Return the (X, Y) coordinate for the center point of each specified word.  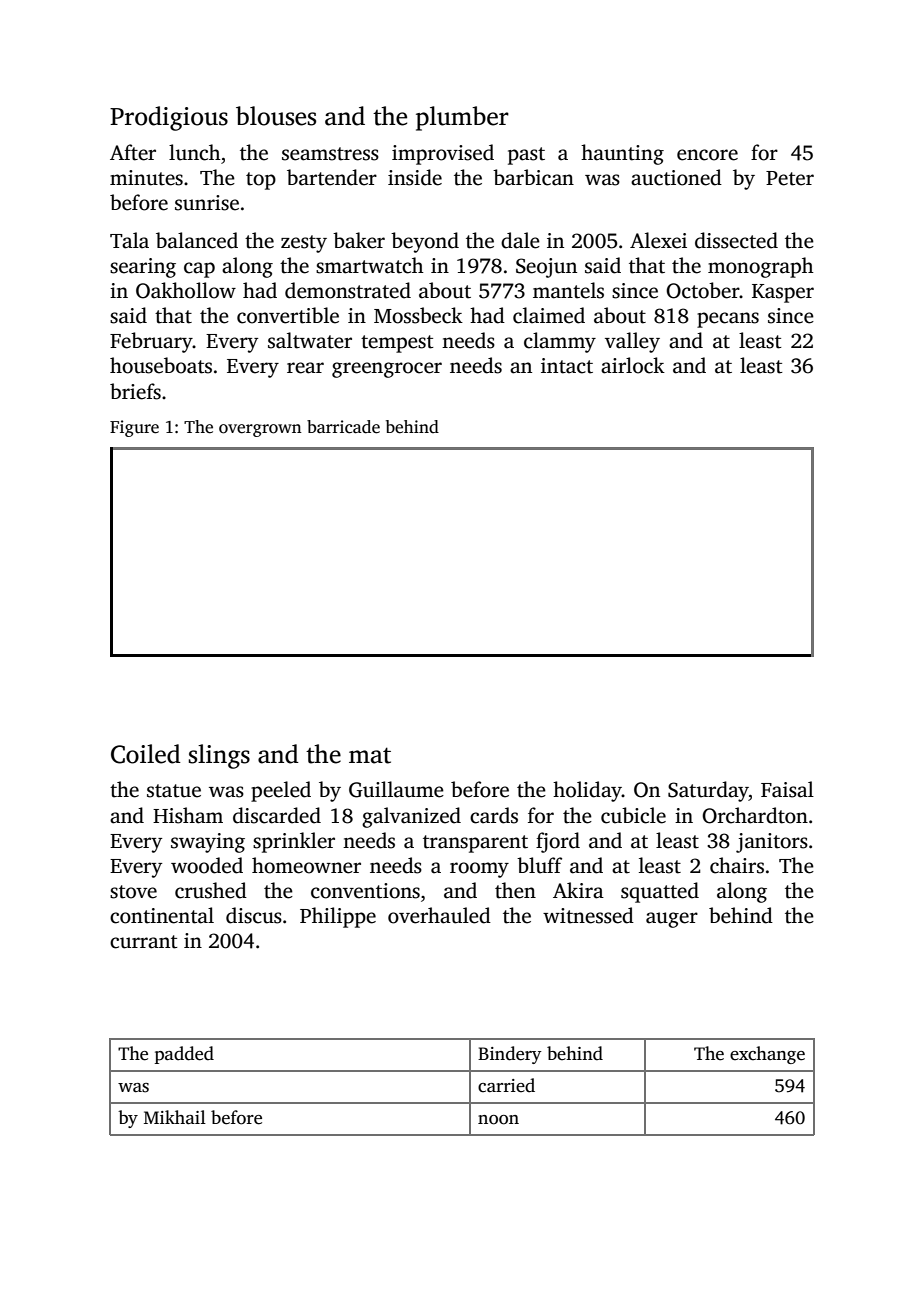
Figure (134, 428)
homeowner (306, 865)
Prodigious (169, 118)
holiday (587, 791)
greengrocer (387, 370)
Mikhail (175, 1117)
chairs (737, 865)
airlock (633, 365)
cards (494, 815)
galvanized (411, 817)
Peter (790, 178)
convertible (288, 315)
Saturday (708, 791)
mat (370, 755)
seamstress (330, 154)
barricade (343, 427)
